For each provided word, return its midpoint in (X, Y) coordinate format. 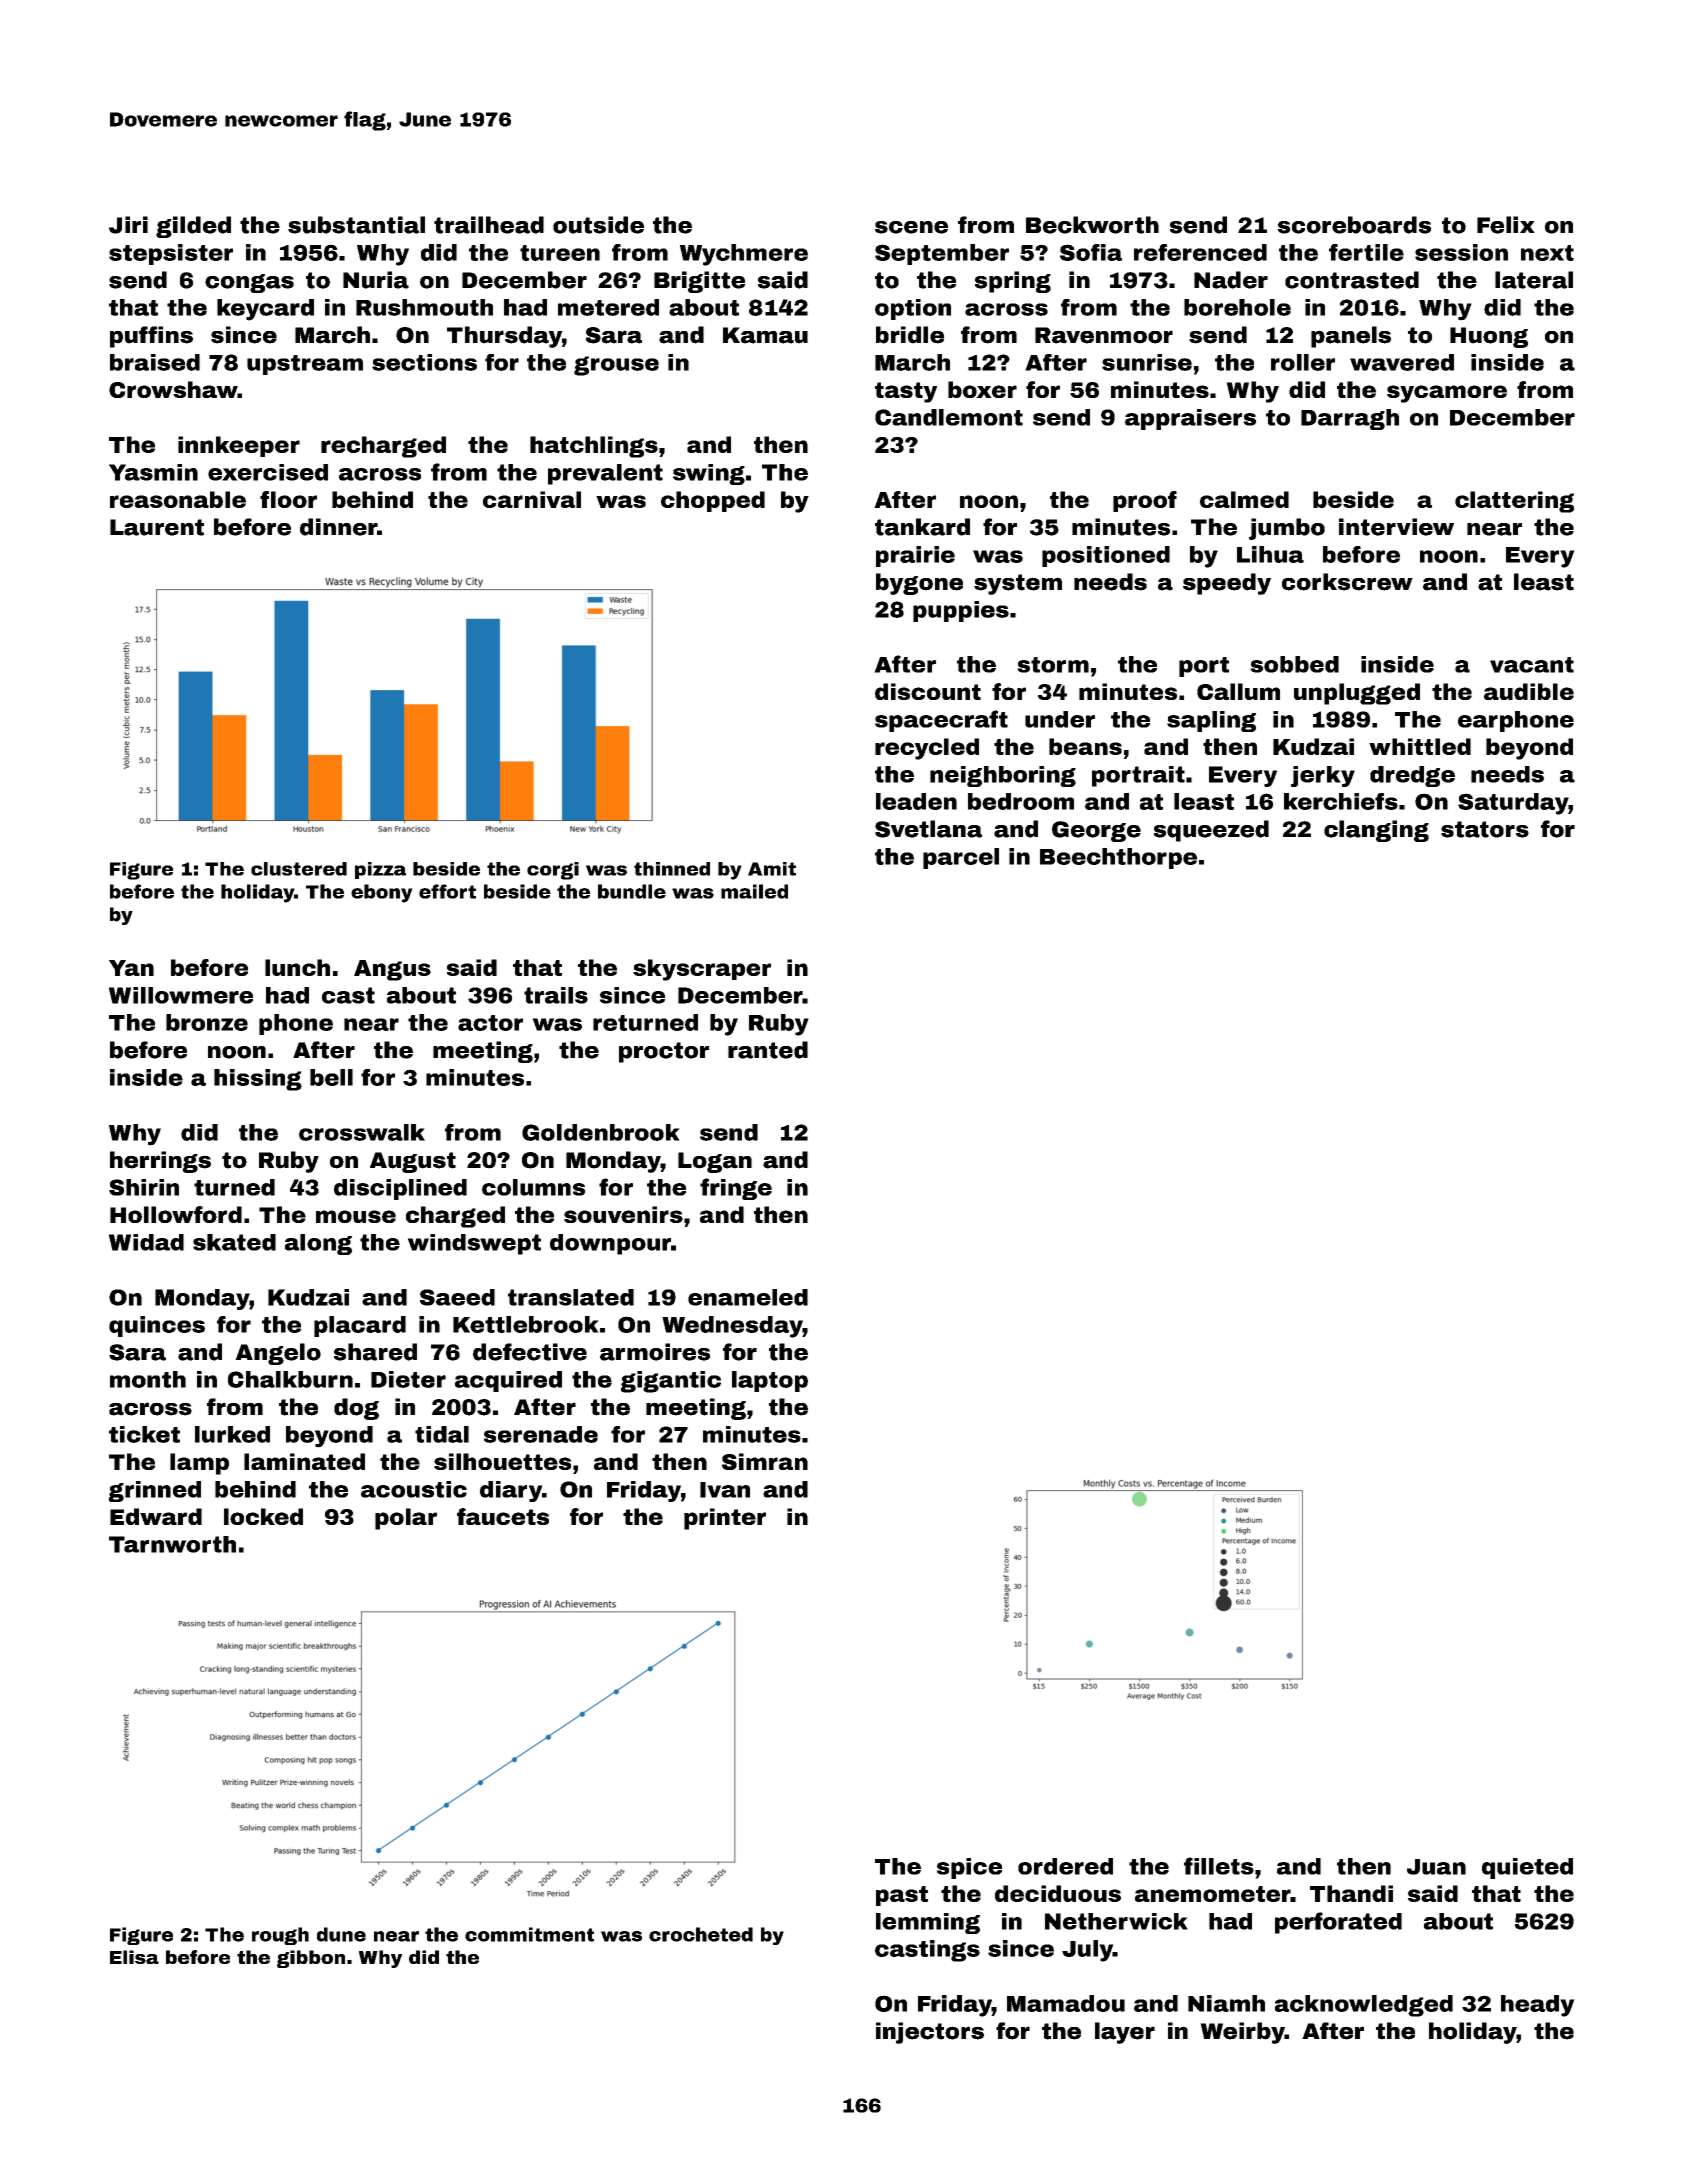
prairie (915, 556)
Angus (392, 970)
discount (928, 691)
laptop (770, 1381)
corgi (553, 871)
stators (1485, 829)
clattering (1514, 502)
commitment (529, 1934)
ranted (768, 1050)
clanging (1376, 831)
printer (725, 1519)
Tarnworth (172, 1544)
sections (424, 362)
